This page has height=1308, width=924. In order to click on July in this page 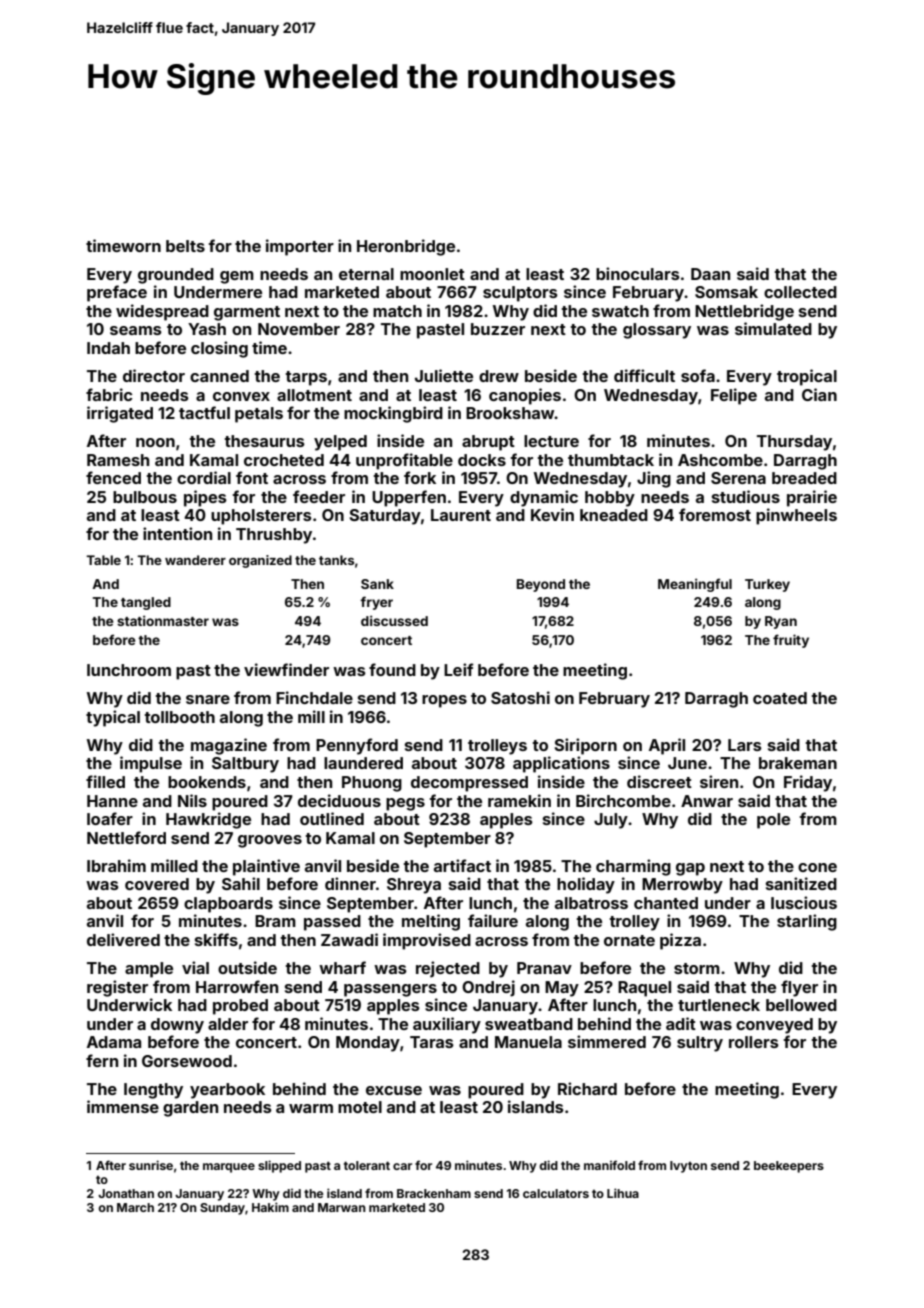, I will do `click(611, 821)`.
